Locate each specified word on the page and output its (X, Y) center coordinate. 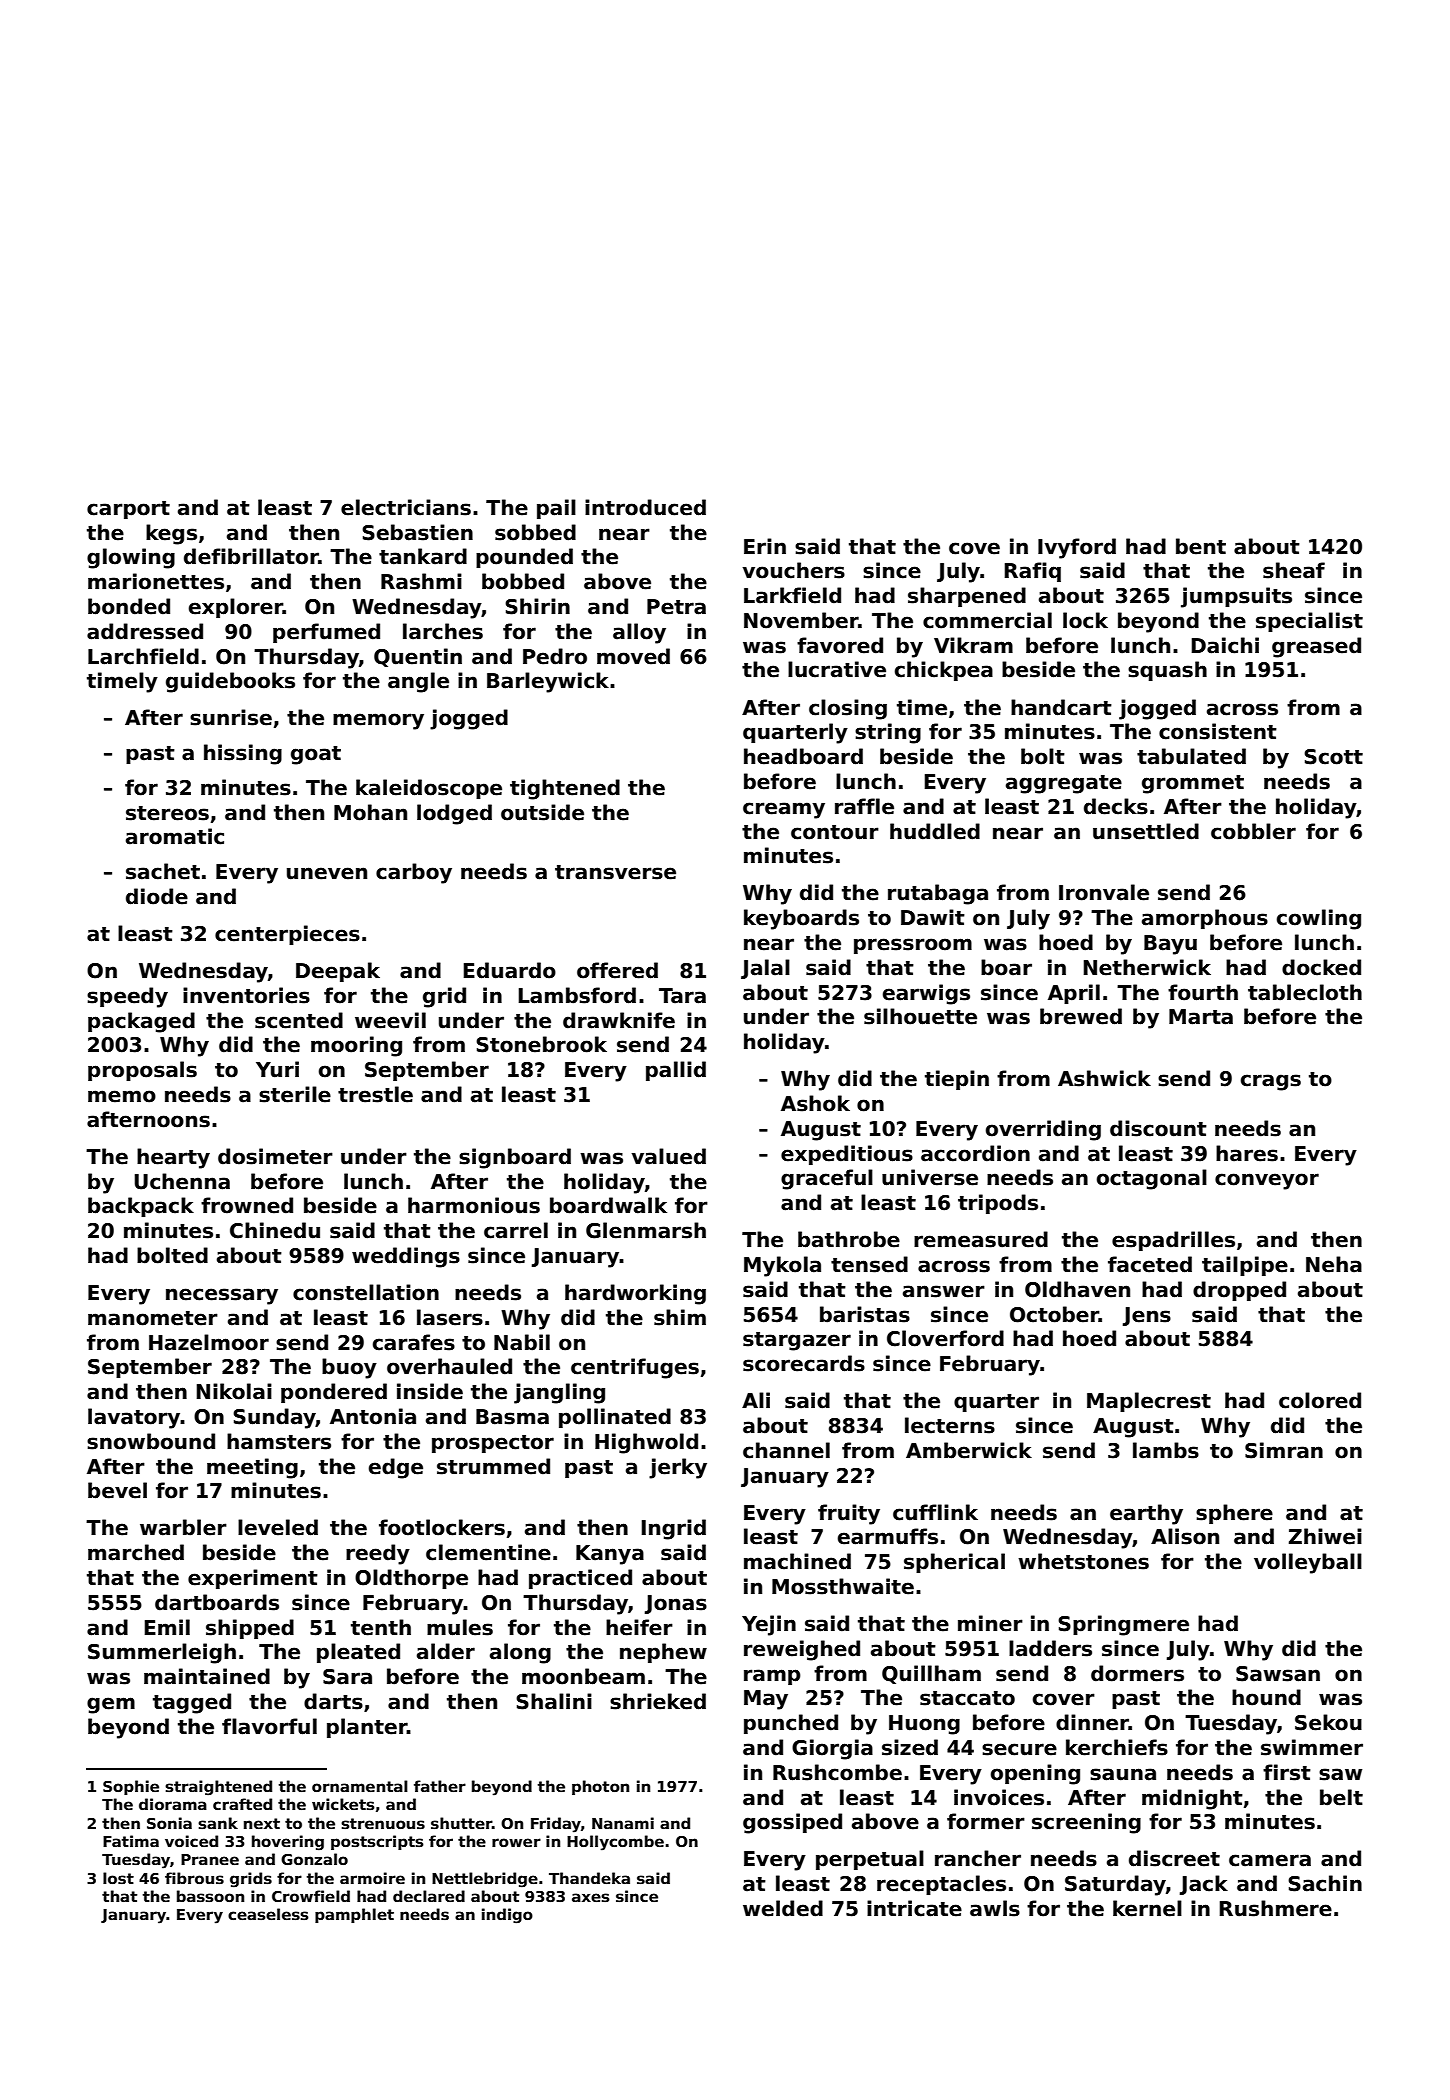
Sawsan (1278, 1674)
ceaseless (268, 1914)
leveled (278, 1527)
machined (797, 1561)
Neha (1334, 1264)
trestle (375, 1094)
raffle (864, 806)
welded (783, 1908)
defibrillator (251, 556)
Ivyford (1077, 548)
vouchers (793, 570)
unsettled (1146, 831)
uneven (327, 873)
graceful (827, 1179)
